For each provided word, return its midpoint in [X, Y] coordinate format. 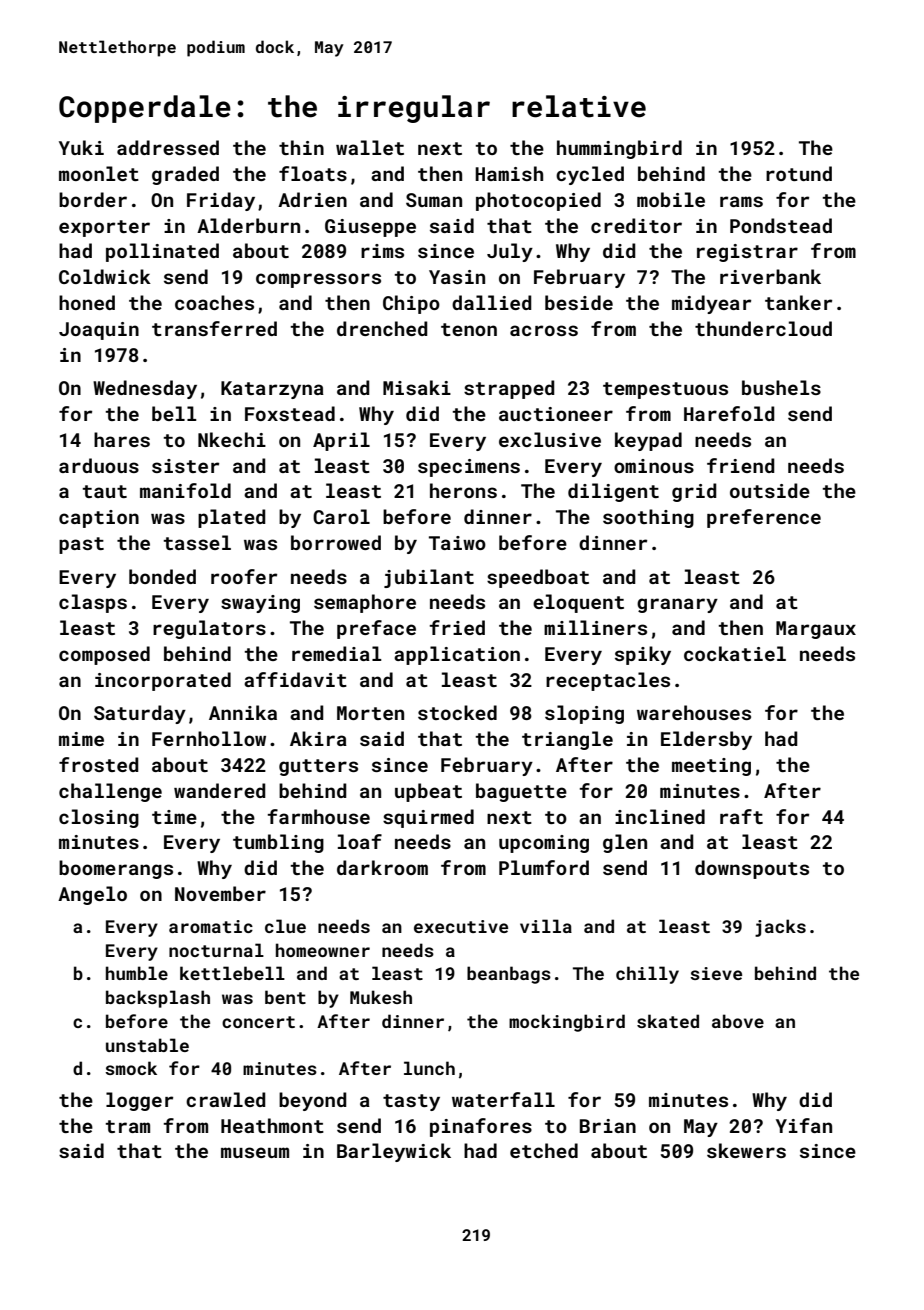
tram [128, 1126]
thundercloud [763, 328]
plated [232, 518]
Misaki [417, 387]
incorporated [163, 681]
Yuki [81, 147]
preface [376, 629]
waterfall [503, 1099]
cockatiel [735, 653]
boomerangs [116, 869]
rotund [799, 173]
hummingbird [619, 149]
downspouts [752, 869]
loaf [360, 841]
